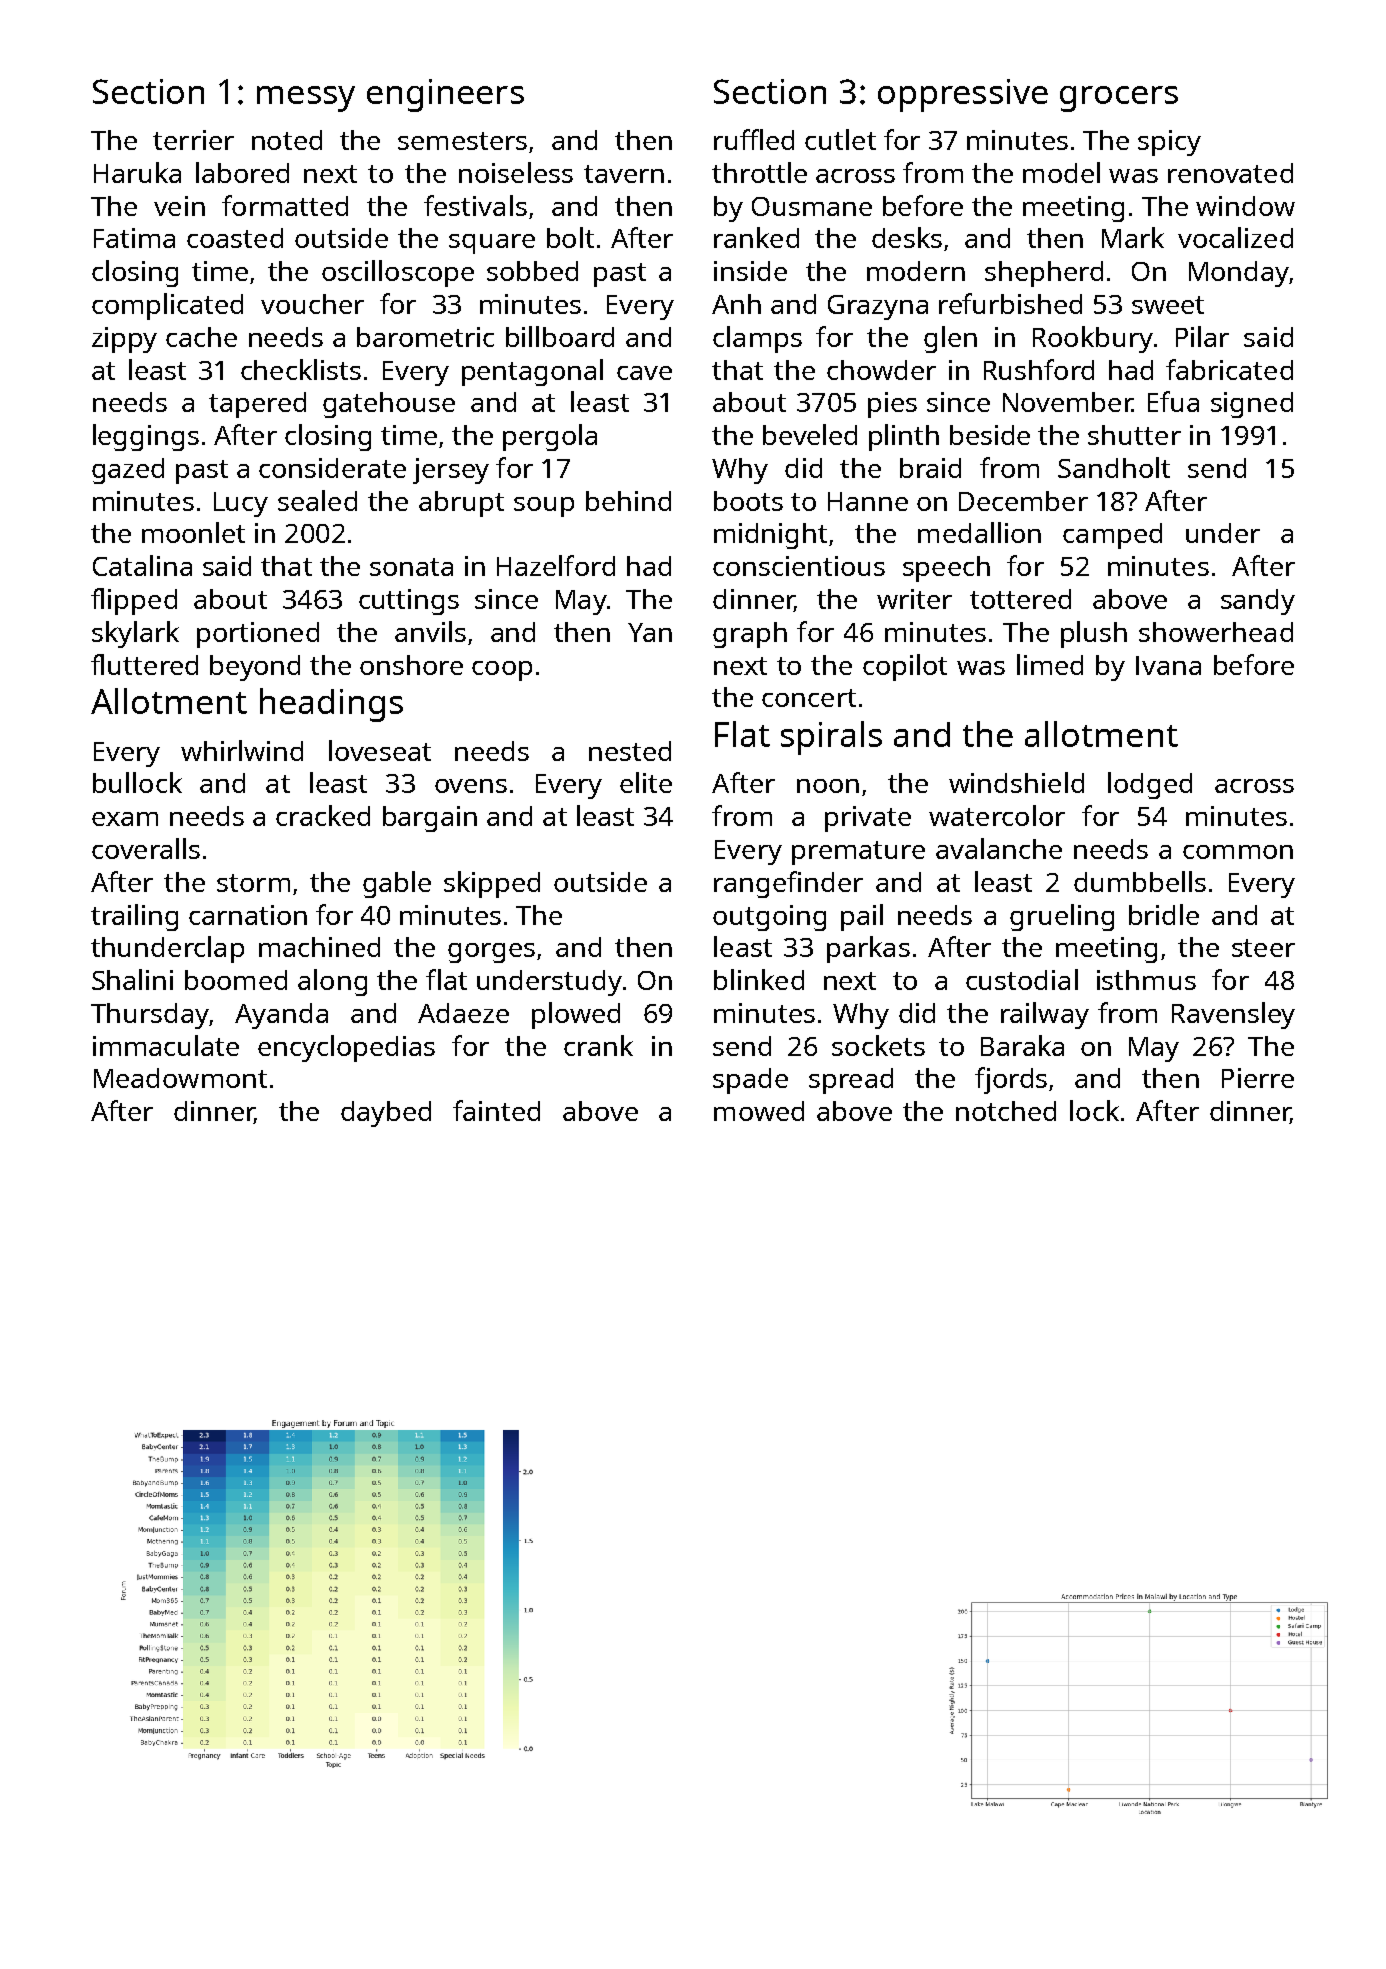 This screenshot has width=1386, height=1969. What do you see at coordinates (750, 635) in the screenshot?
I see `graph` at bounding box center [750, 635].
